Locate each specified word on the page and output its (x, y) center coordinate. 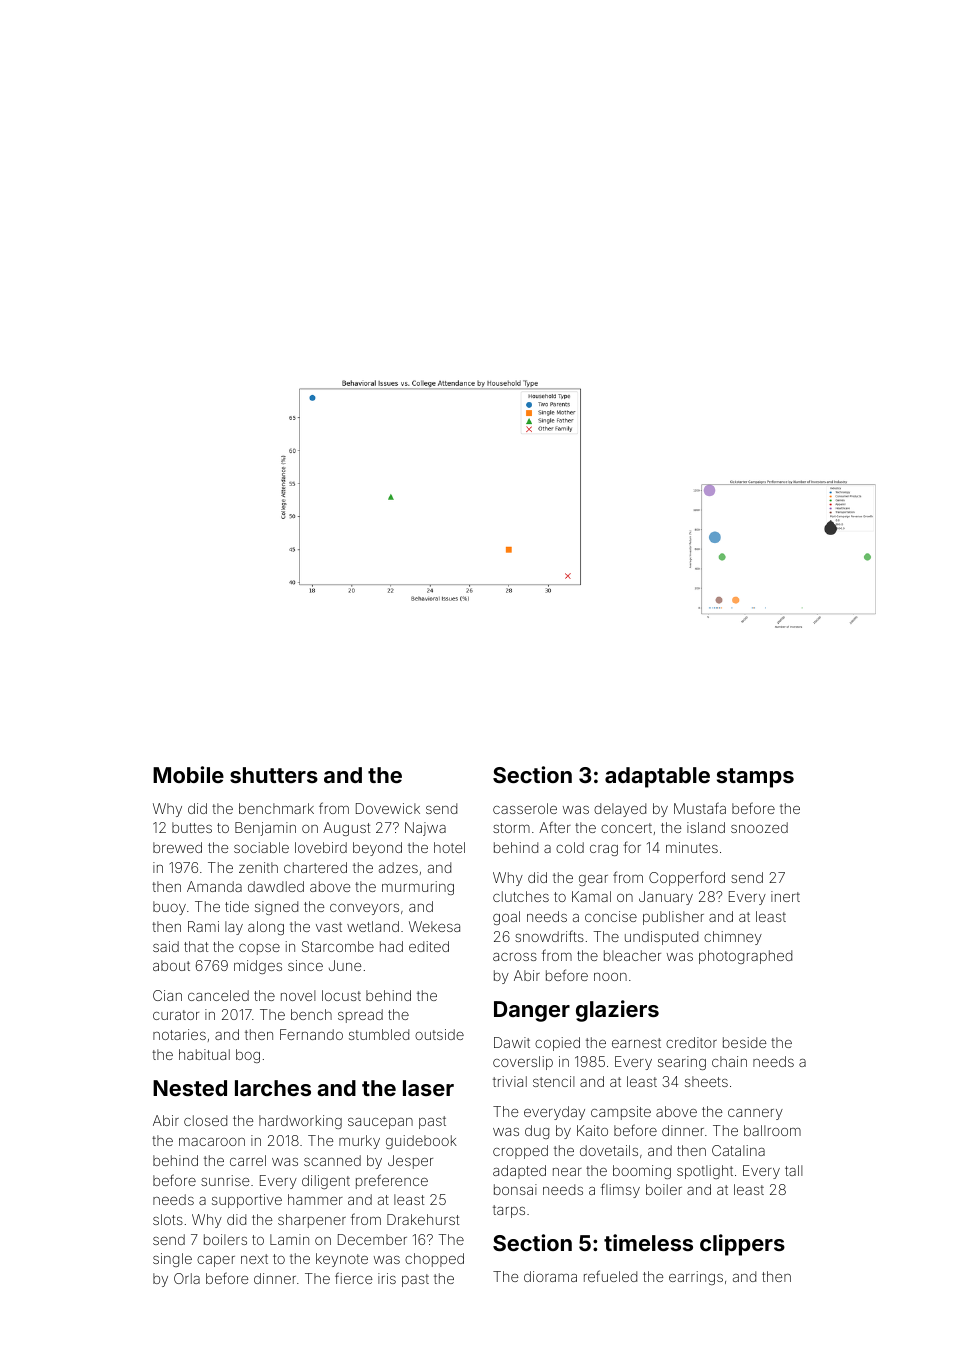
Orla (187, 1278)
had (391, 946)
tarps (509, 1211)
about (171, 965)
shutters (274, 775)
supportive (247, 1201)
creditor (691, 1042)
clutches (521, 896)
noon (610, 977)
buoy (169, 908)
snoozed (759, 827)
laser (428, 1088)
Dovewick (388, 808)
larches (273, 1088)
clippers (742, 1245)
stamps (755, 778)
